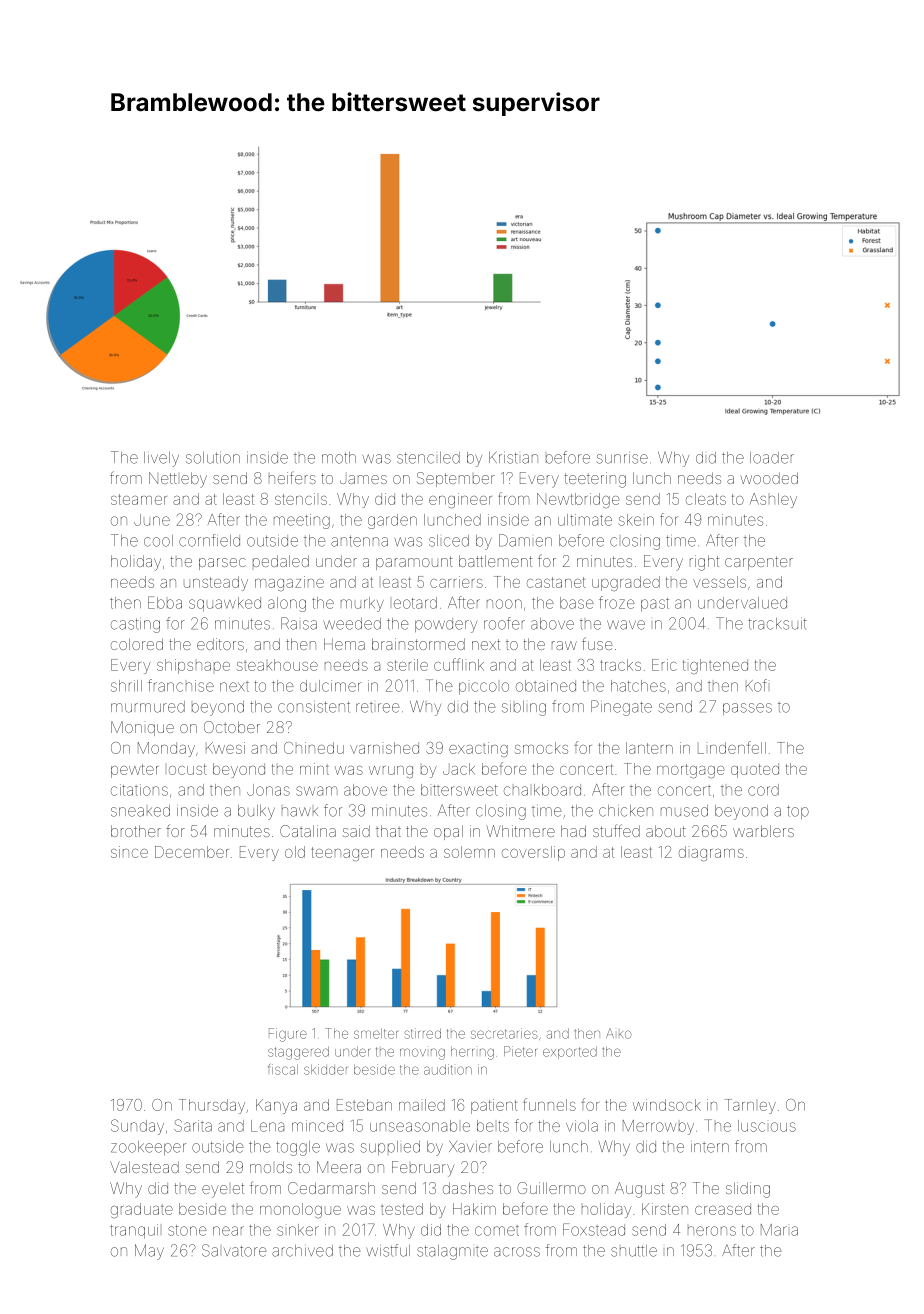 The image size is (924, 1314). I want to click on meeting, so click(302, 521).
